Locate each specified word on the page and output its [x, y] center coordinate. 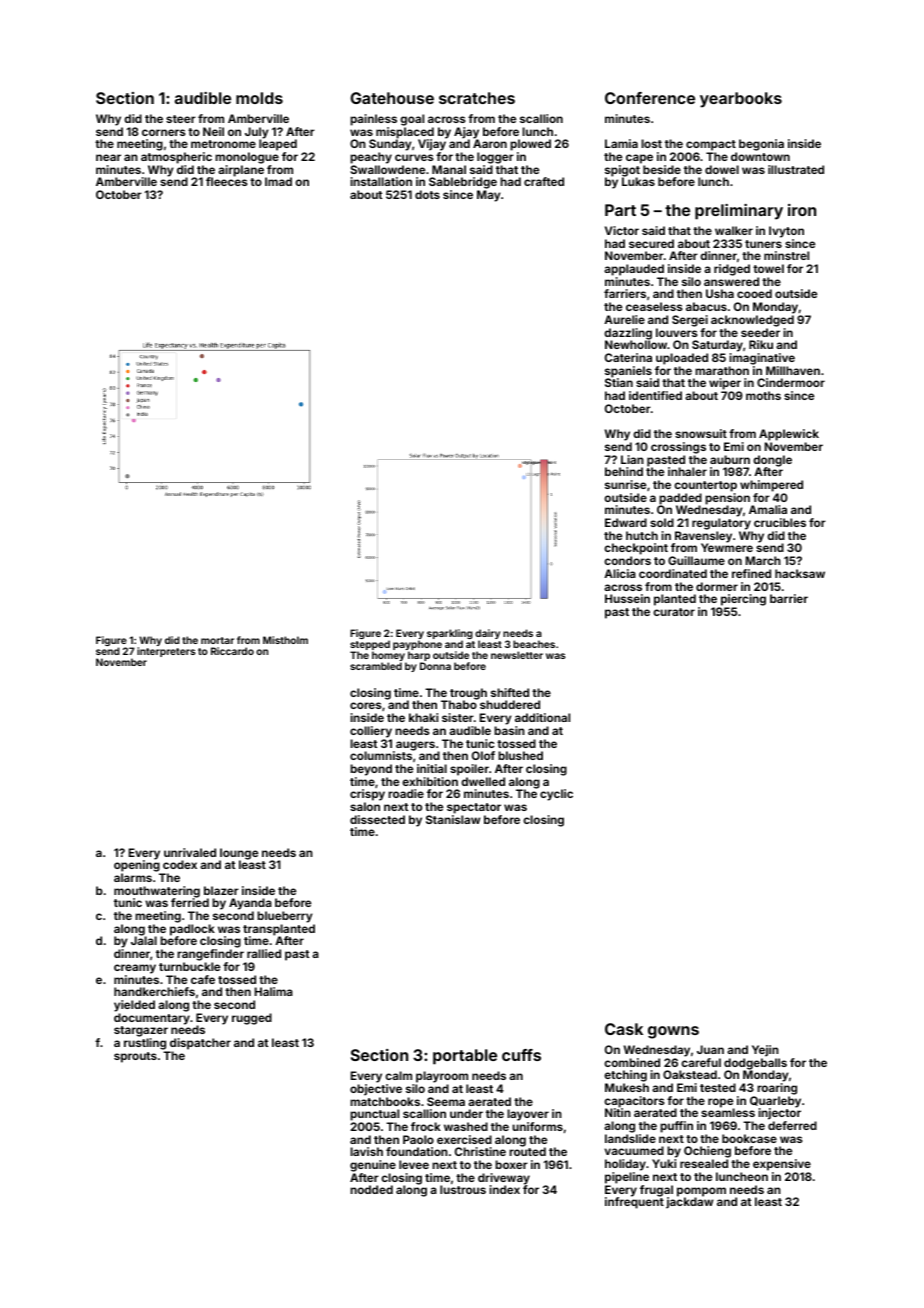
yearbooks [741, 100]
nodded [371, 1189]
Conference [650, 98]
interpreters [166, 652]
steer [181, 119]
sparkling [450, 634]
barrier [789, 598]
